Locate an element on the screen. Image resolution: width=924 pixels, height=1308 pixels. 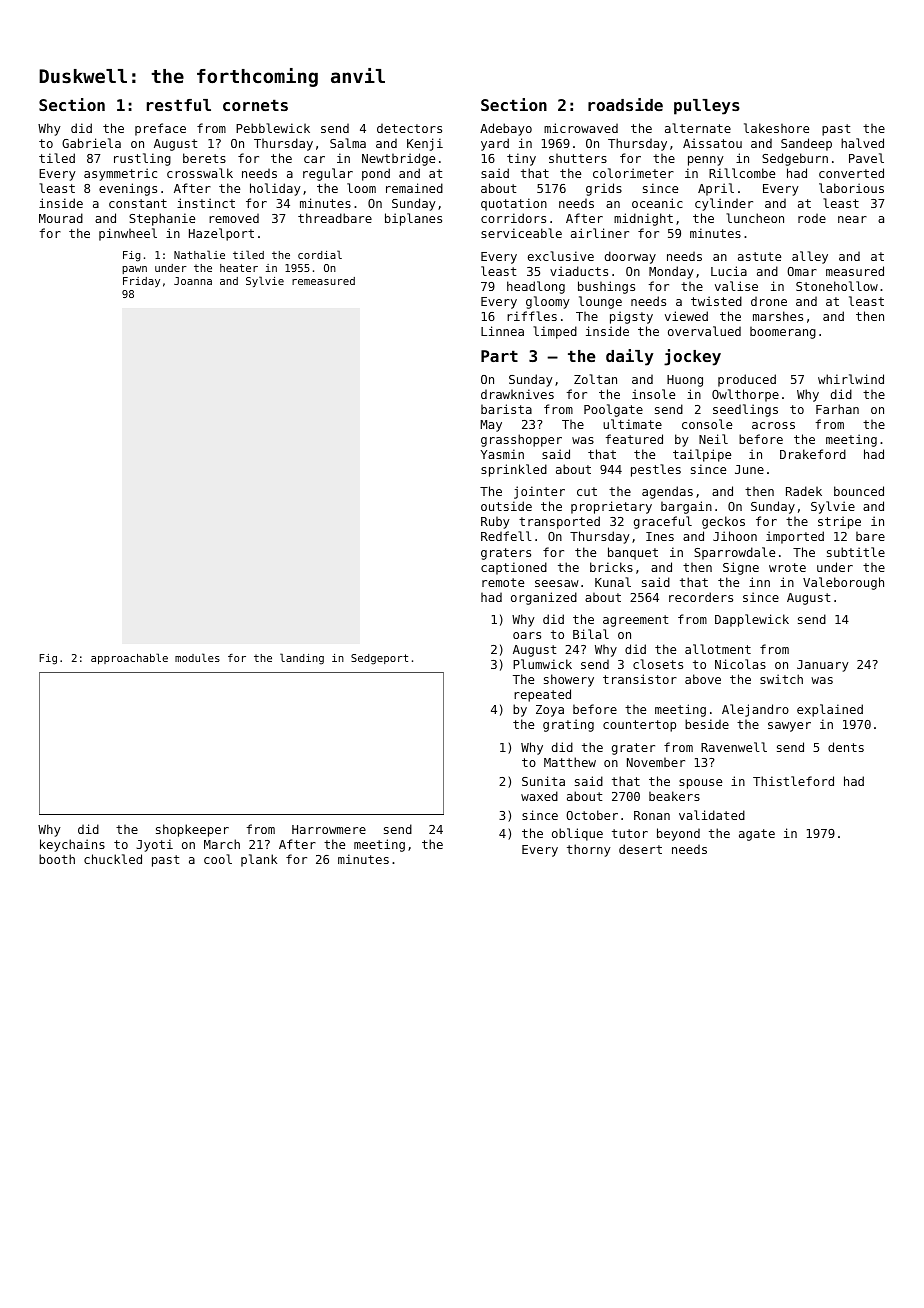
thorny is located at coordinates (589, 850).
